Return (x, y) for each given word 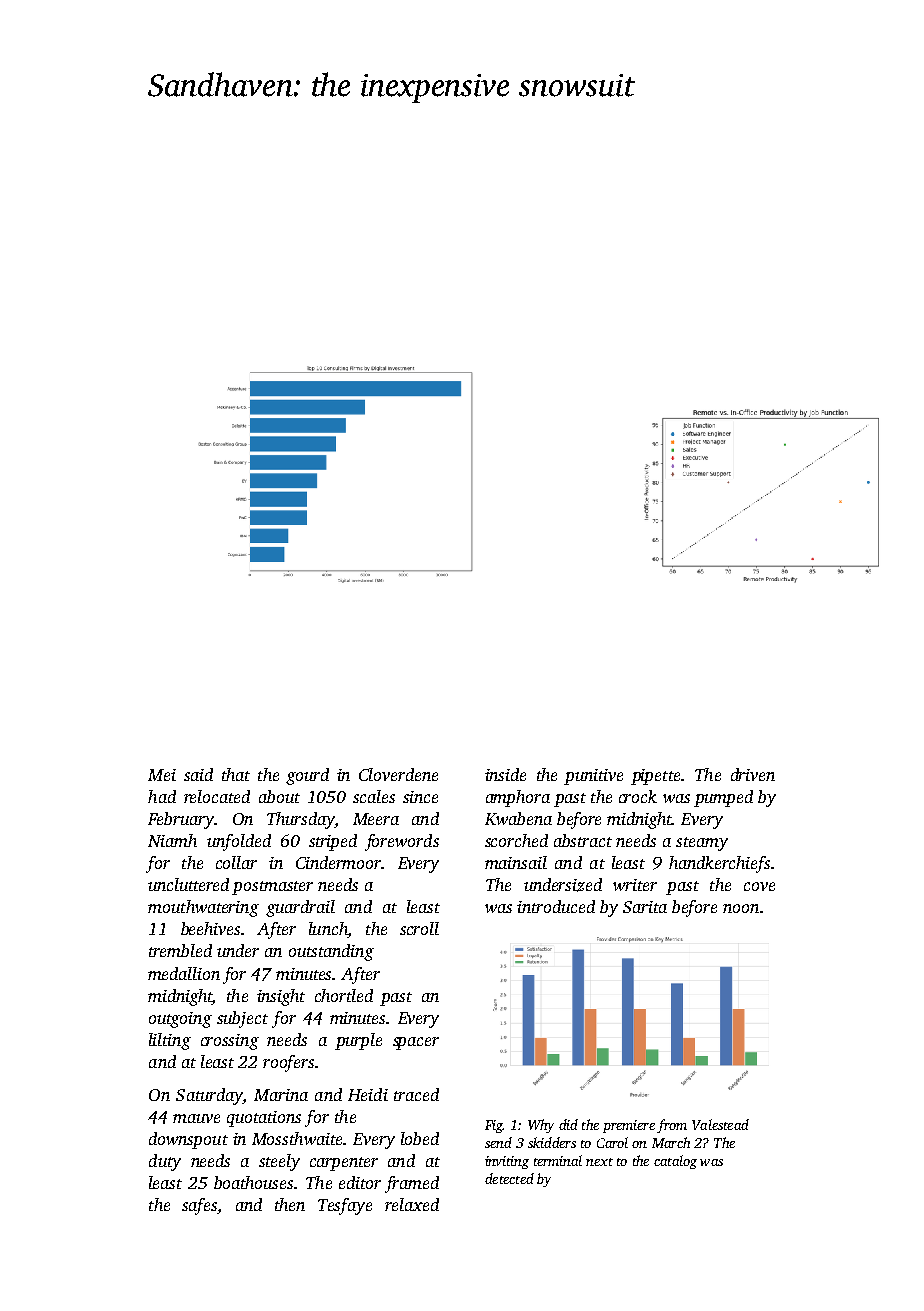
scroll (419, 928)
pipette (655, 777)
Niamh (172, 840)
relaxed (412, 1204)
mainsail (516, 862)
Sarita (645, 907)
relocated (217, 796)
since (420, 797)
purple (358, 1041)
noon (741, 908)
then (290, 1204)
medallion (184, 973)
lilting (170, 1041)
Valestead (720, 1124)
